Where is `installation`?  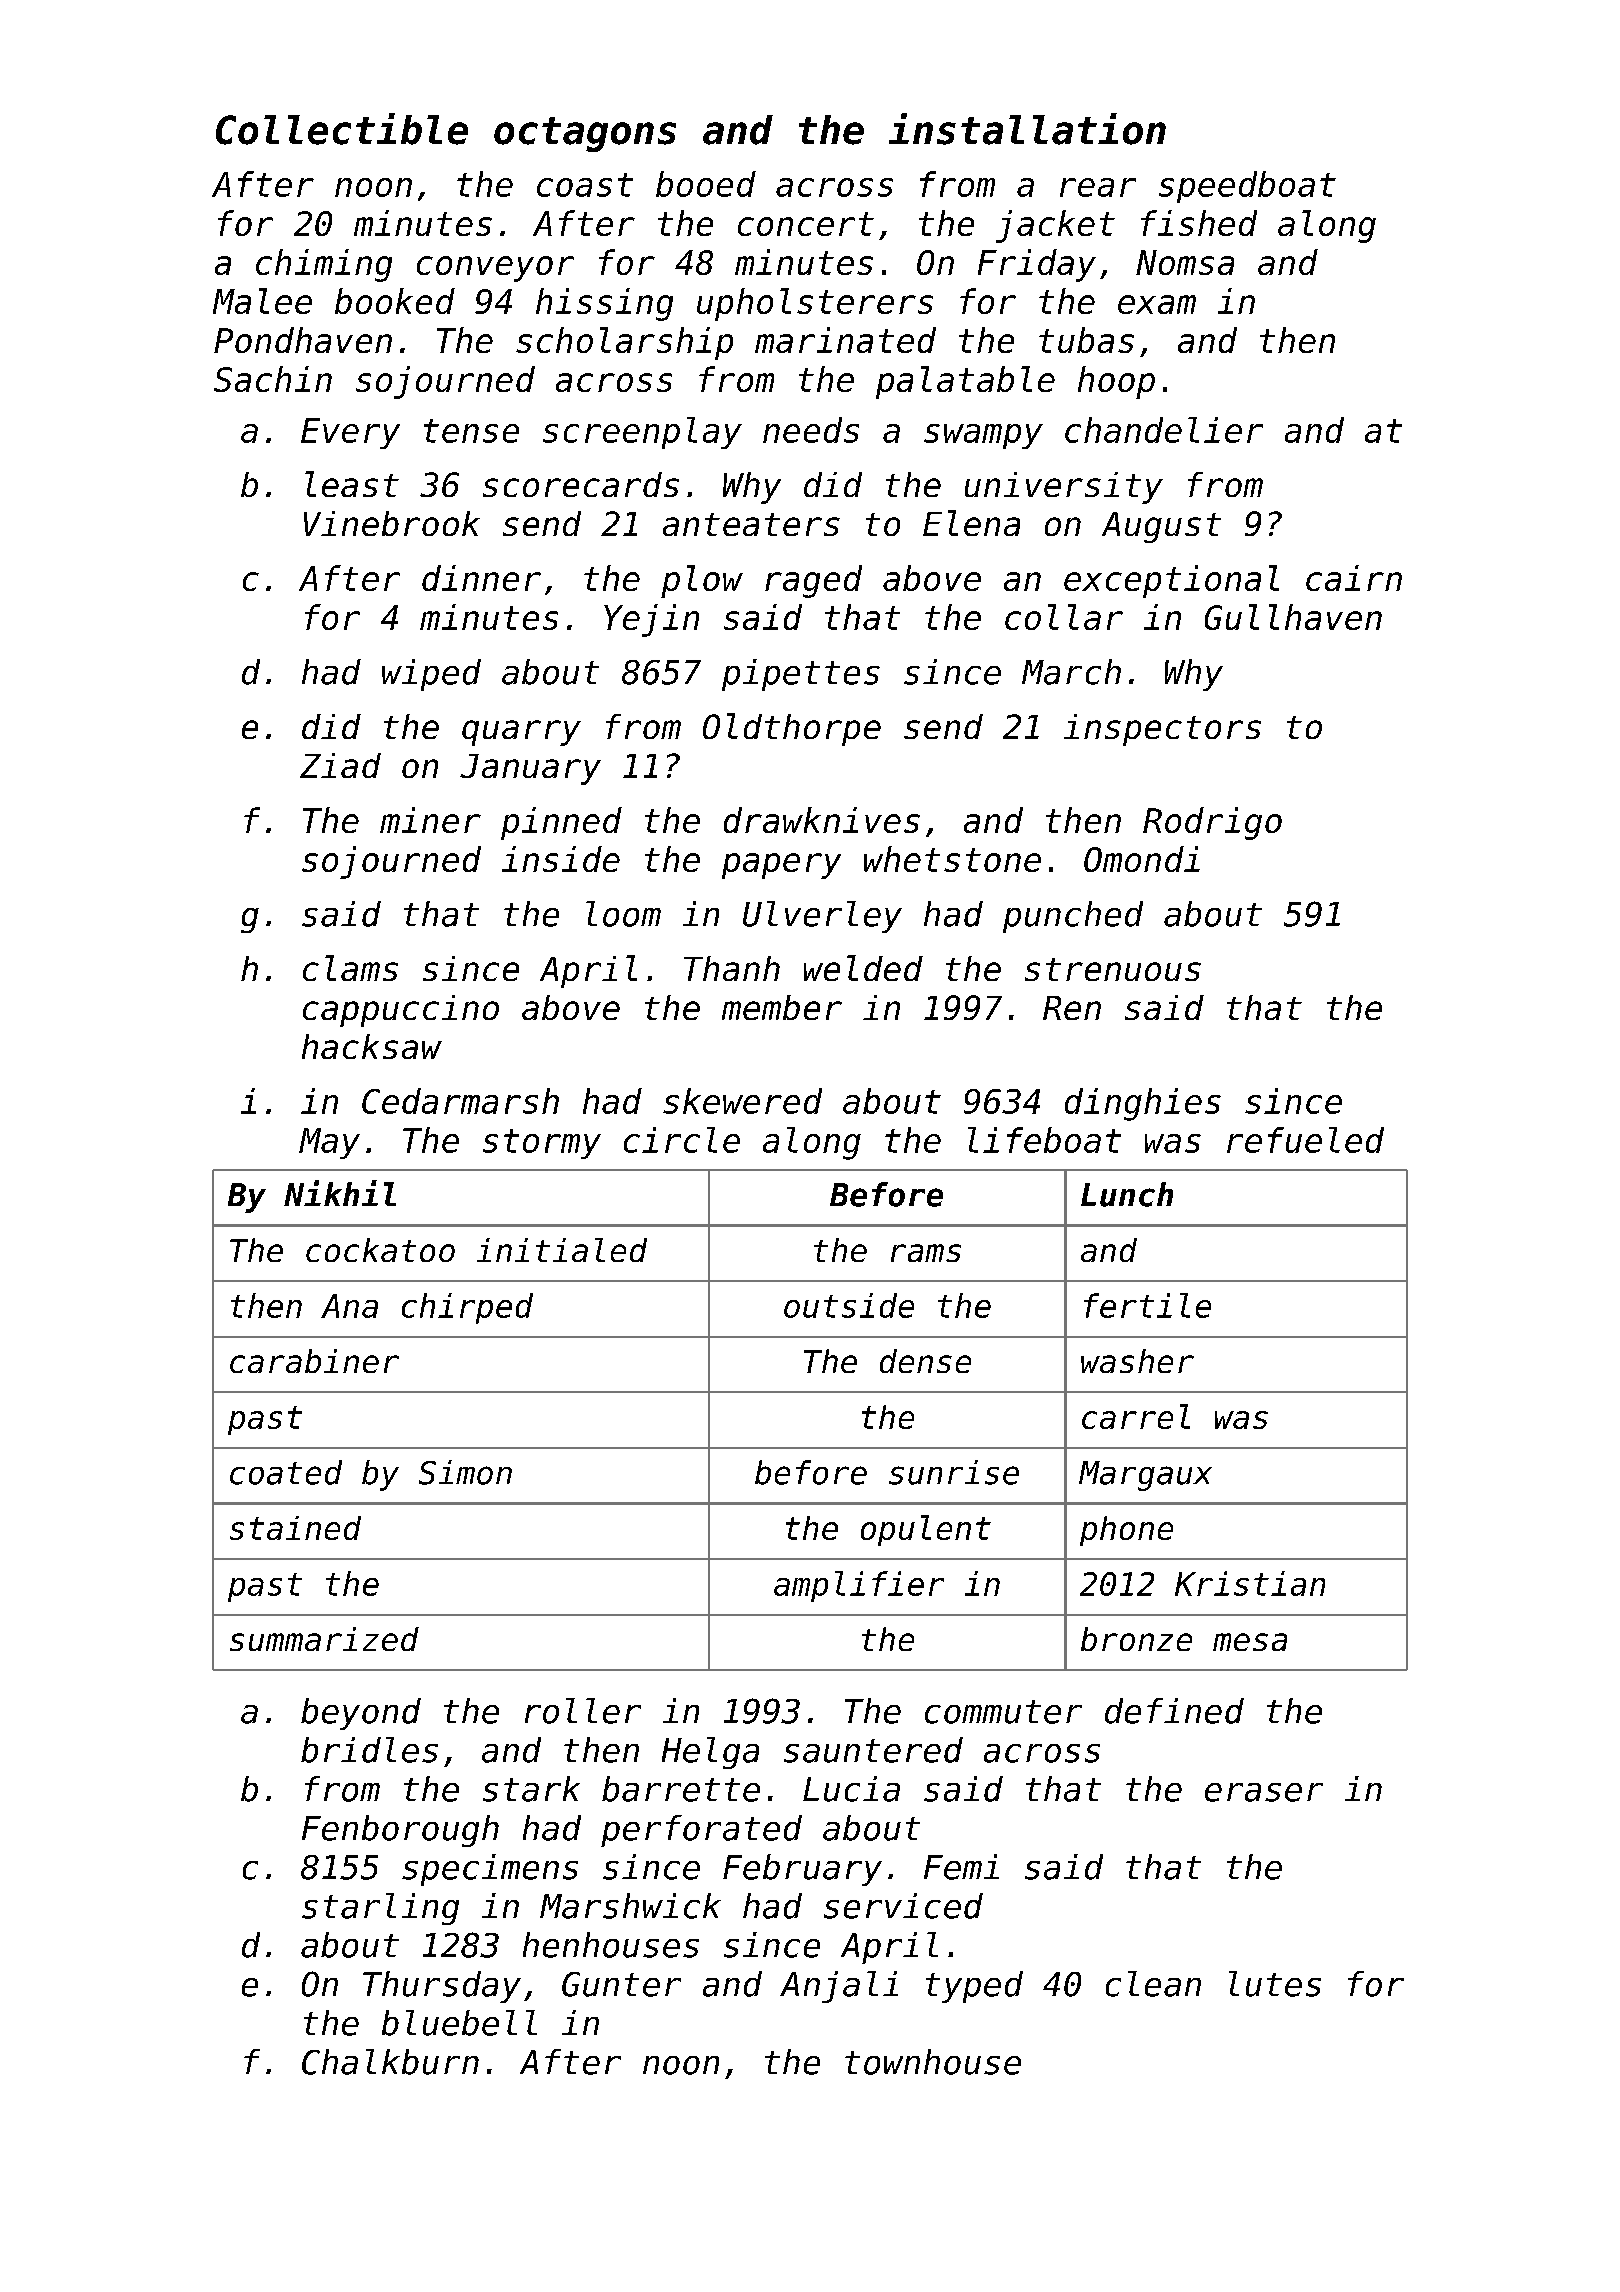
installation is located at coordinates (1027, 129).
